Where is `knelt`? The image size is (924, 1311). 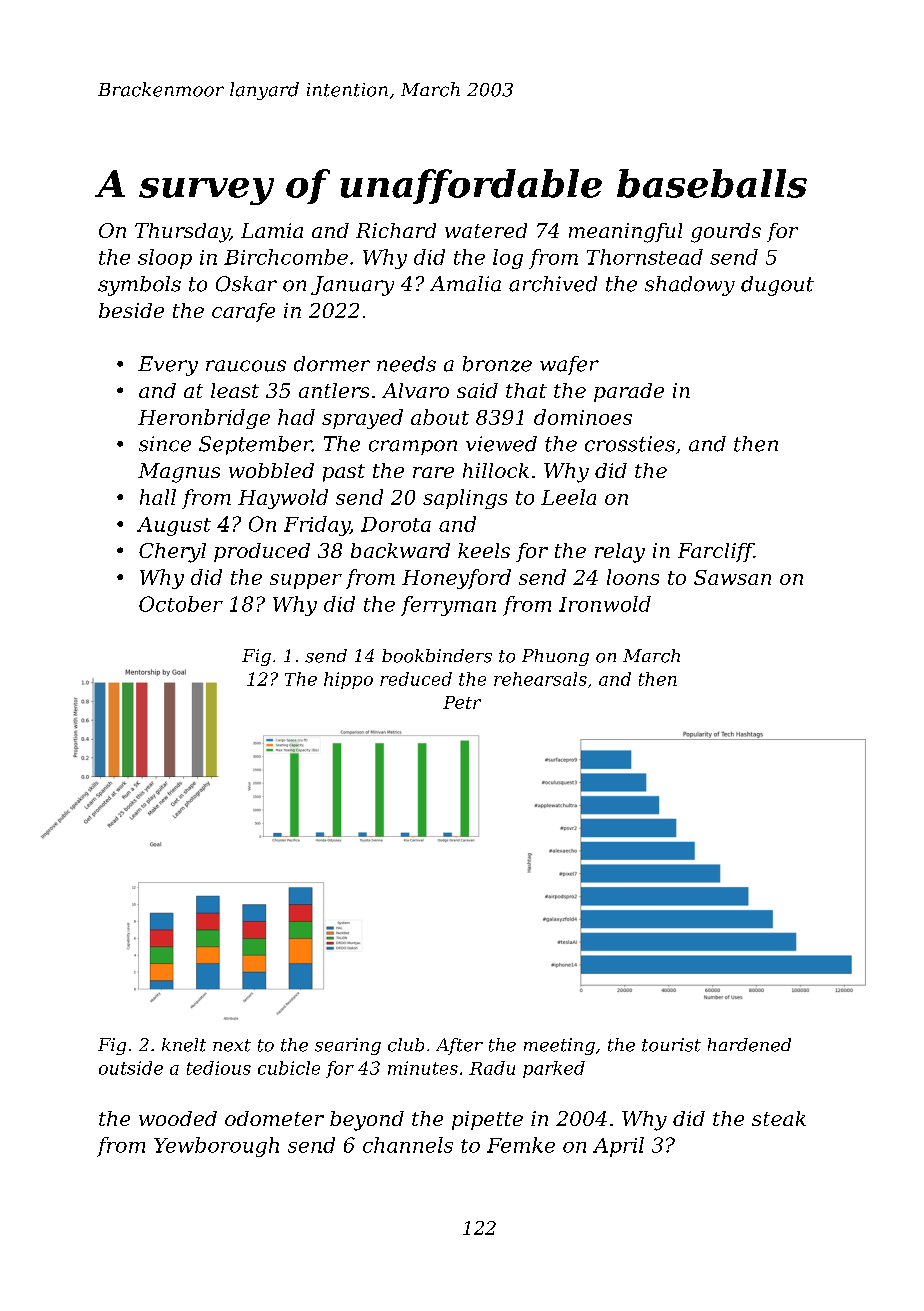
knelt is located at coordinates (184, 1045).
